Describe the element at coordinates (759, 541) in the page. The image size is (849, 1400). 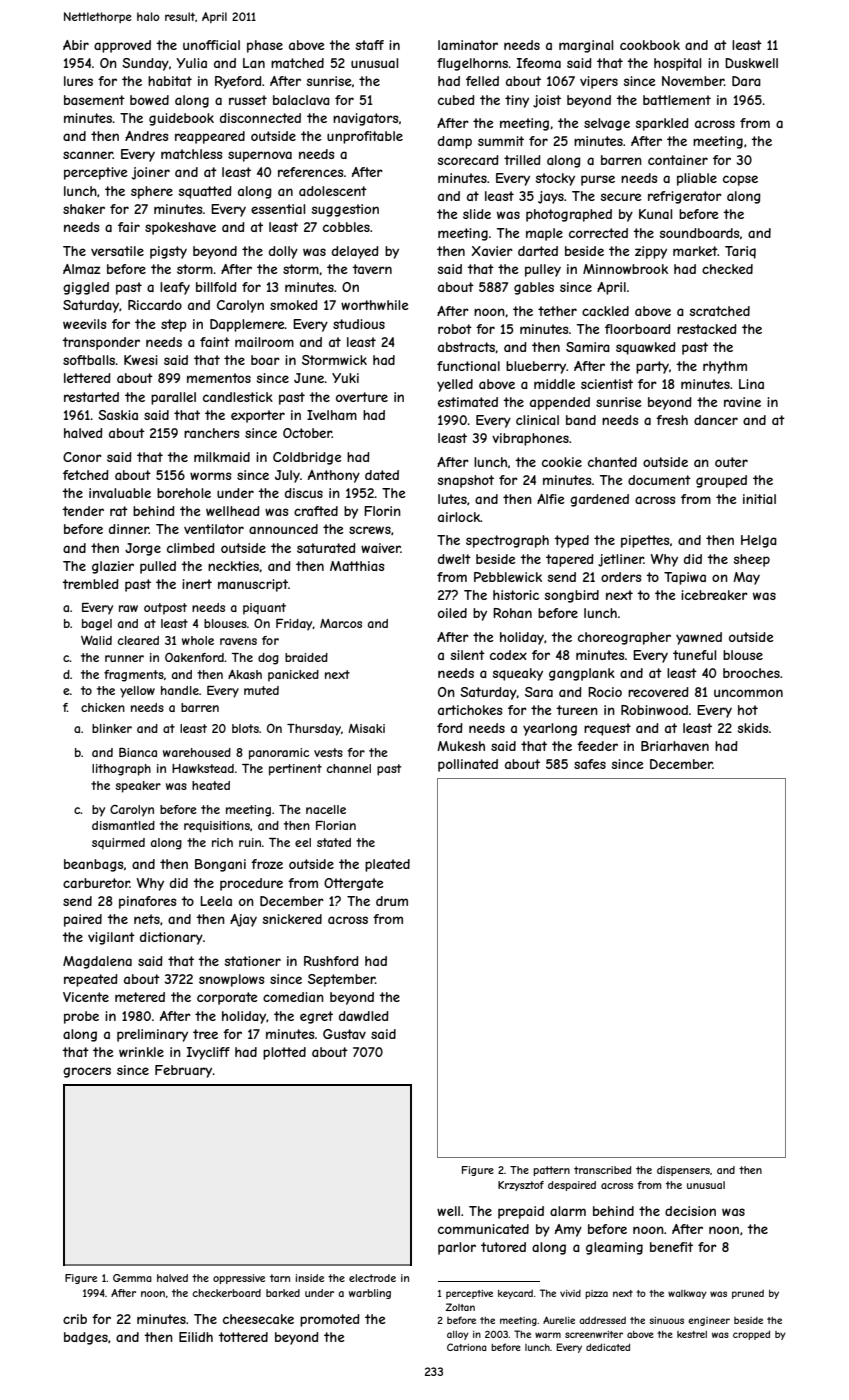
I see `Helga` at that location.
